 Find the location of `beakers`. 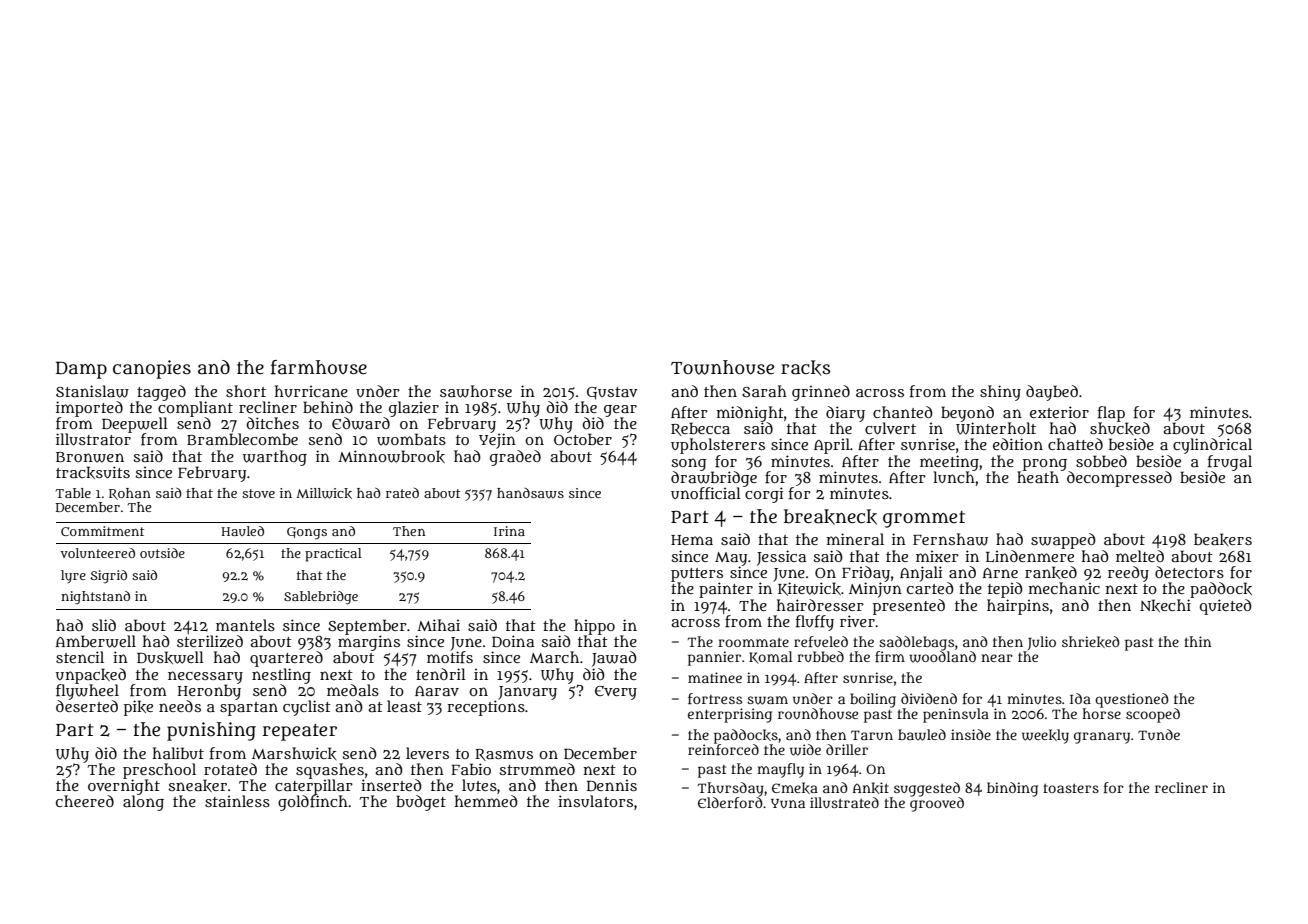

beakers is located at coordinates (1223, 539).
